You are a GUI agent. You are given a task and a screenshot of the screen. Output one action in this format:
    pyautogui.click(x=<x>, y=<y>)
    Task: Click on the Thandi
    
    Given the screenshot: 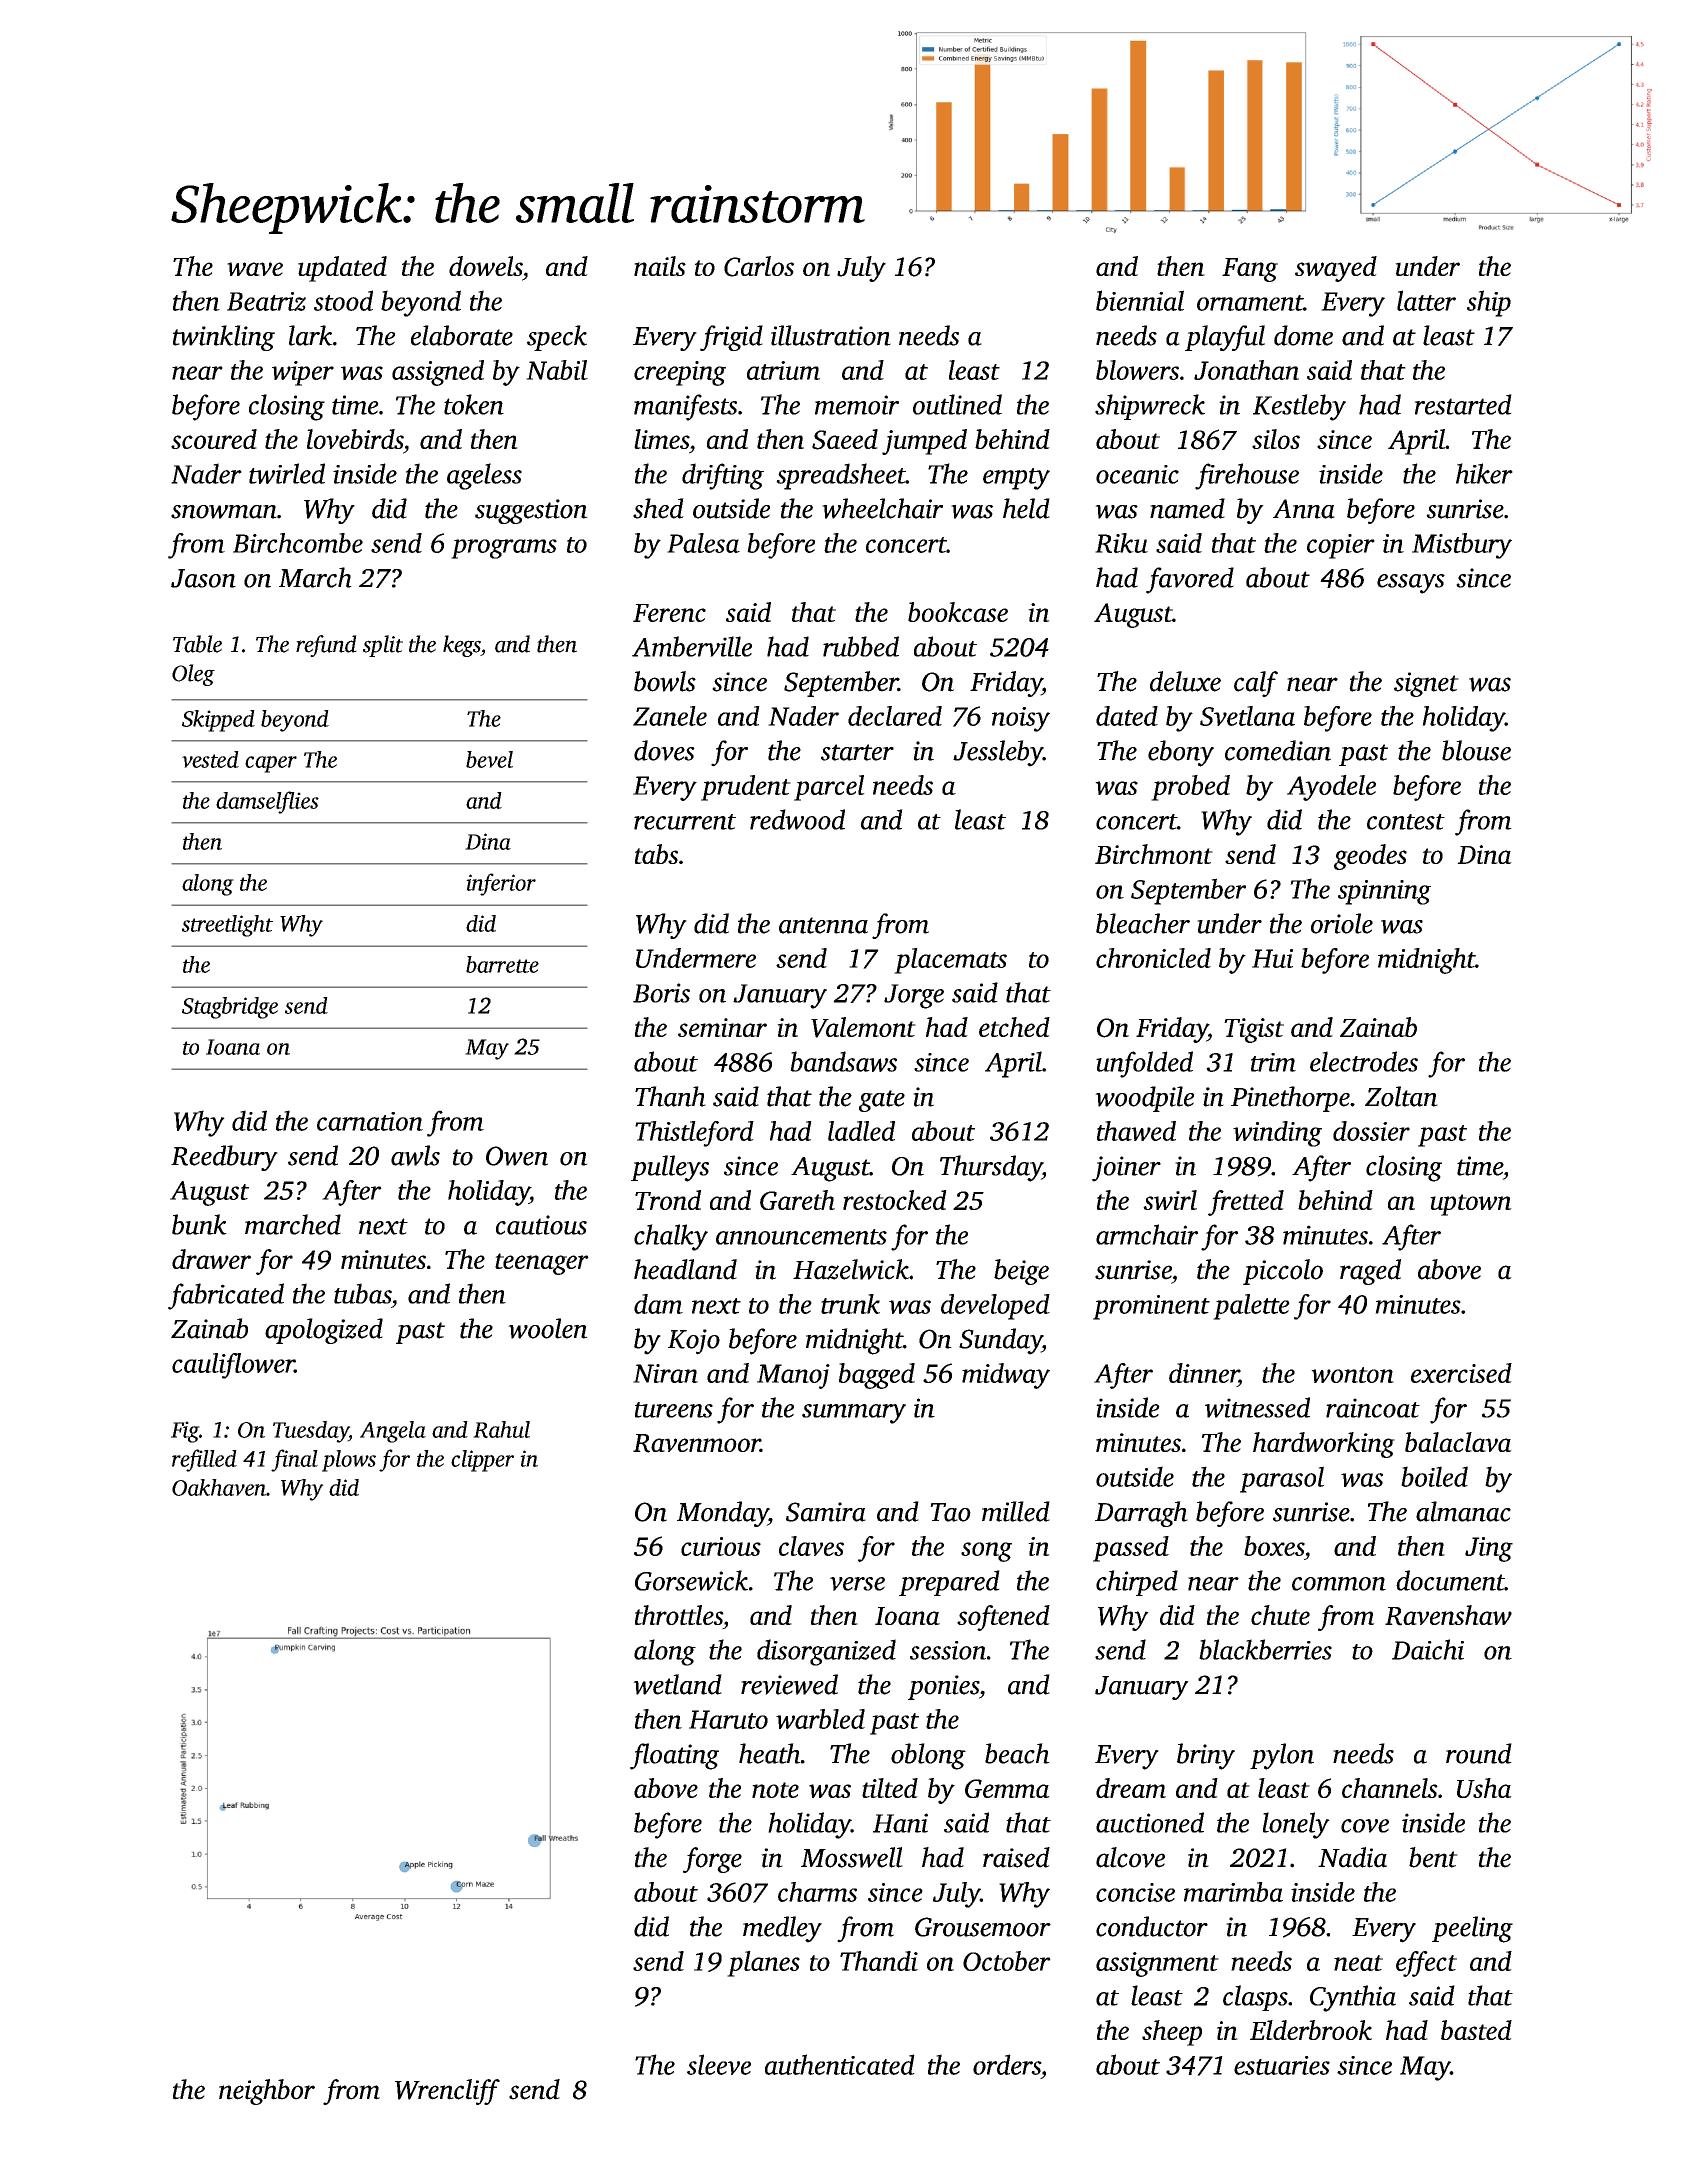 What is the action you would take?
    pyautogui.click(x=879, y=1961)
